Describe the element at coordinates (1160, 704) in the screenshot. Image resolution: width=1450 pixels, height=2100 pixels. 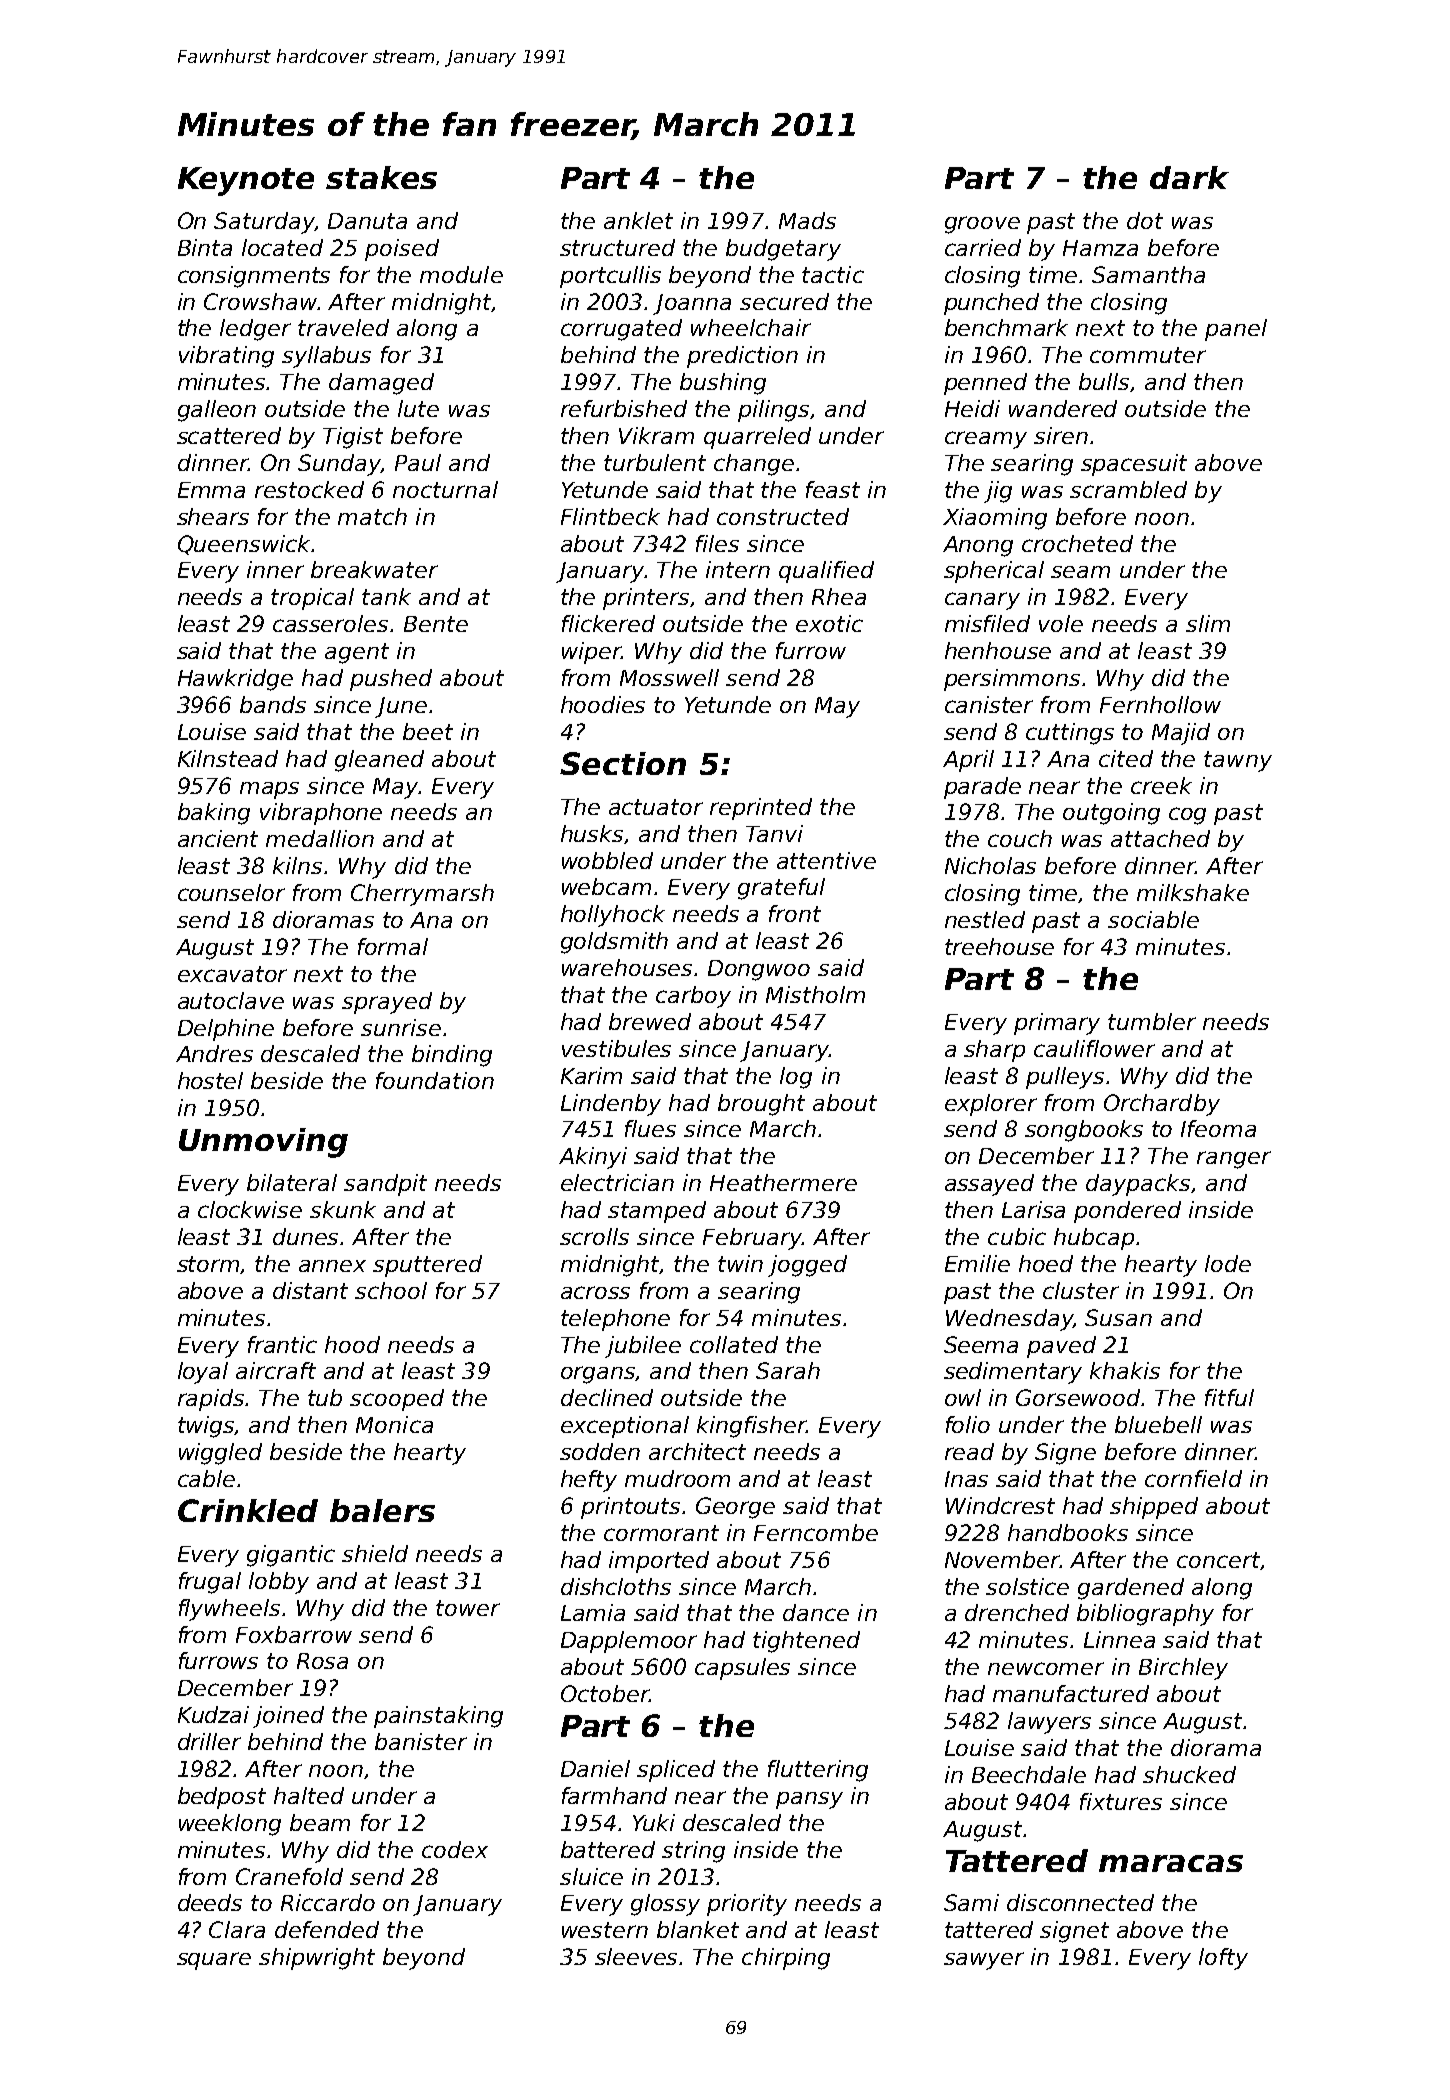
I see `Fernhollow` at that location.
